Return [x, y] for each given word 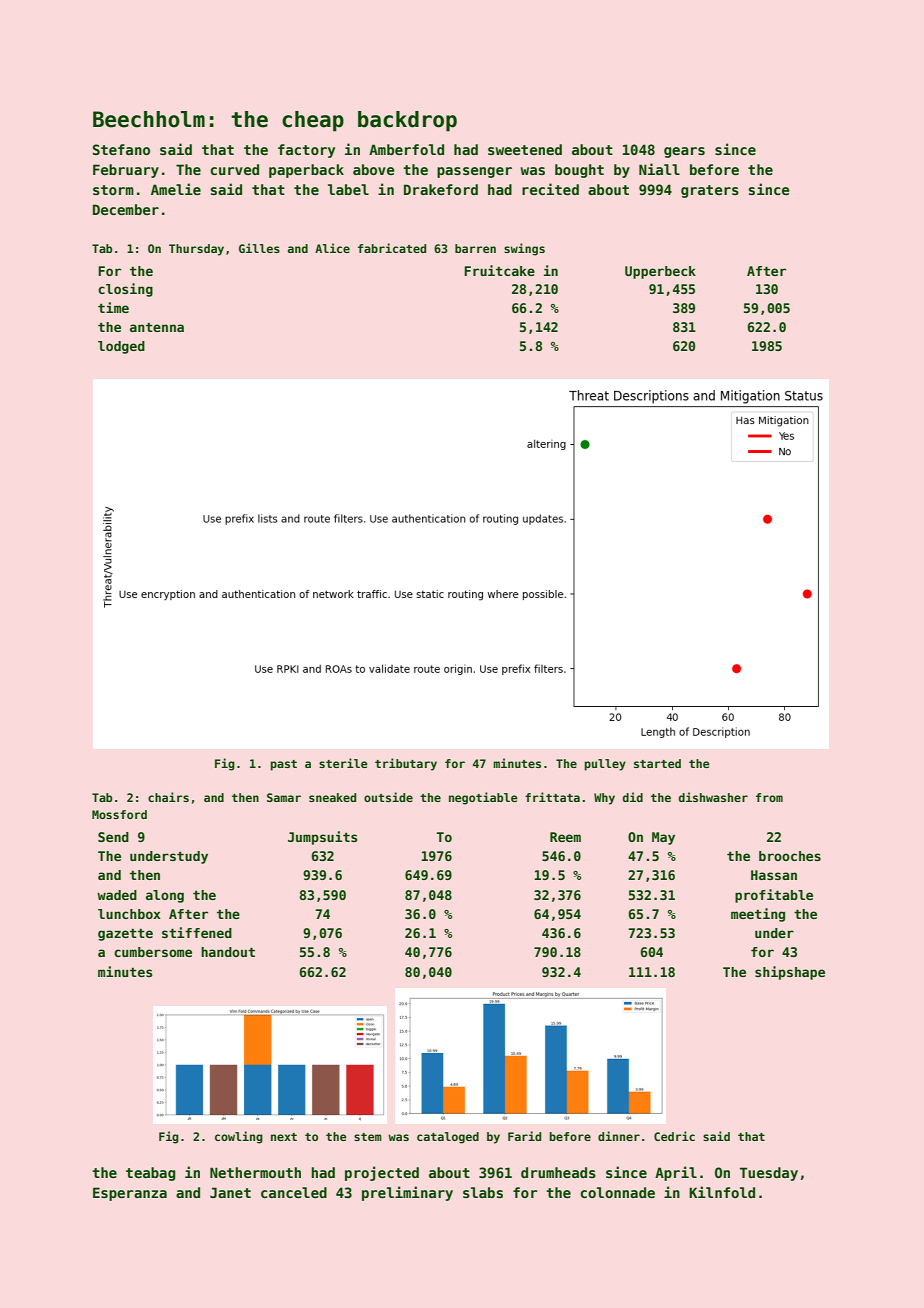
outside [388, 797]
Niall [659, 169]
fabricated [392, 248]
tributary [406, 764]
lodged [121, 347]
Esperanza [130, 1194]
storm [113, 190]
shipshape [790, 973]
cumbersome [153, 952]
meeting [758, 915]
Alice [332, 248]
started [657, 763]
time [113, 307]
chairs [168, 797]
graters [710, 191]
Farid [524, 1136]
